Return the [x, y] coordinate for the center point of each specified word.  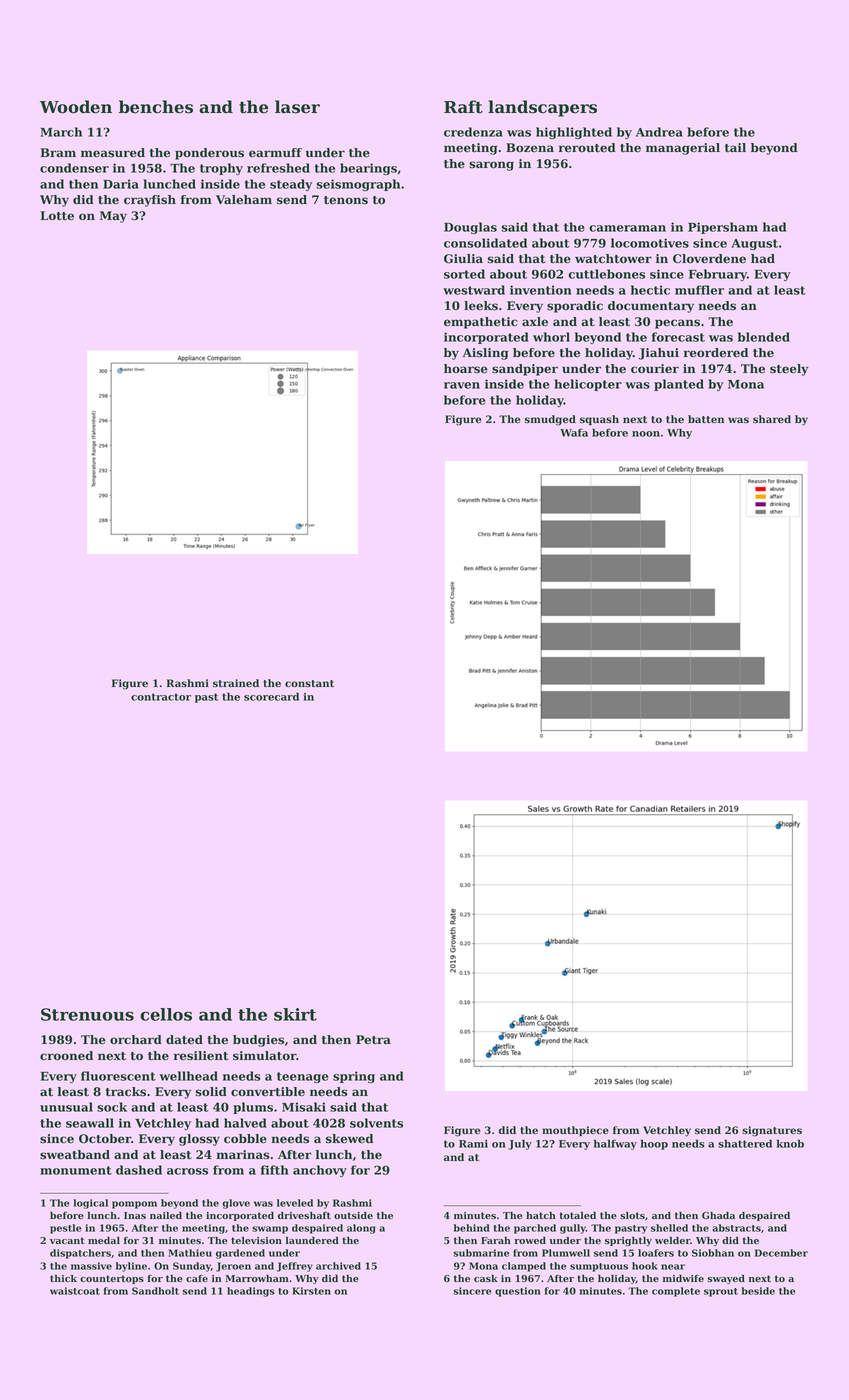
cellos [166, 1014]
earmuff [275, 153]
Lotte [57, 216]
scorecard [271, 696]
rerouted [587, 148]
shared [772, 419]
